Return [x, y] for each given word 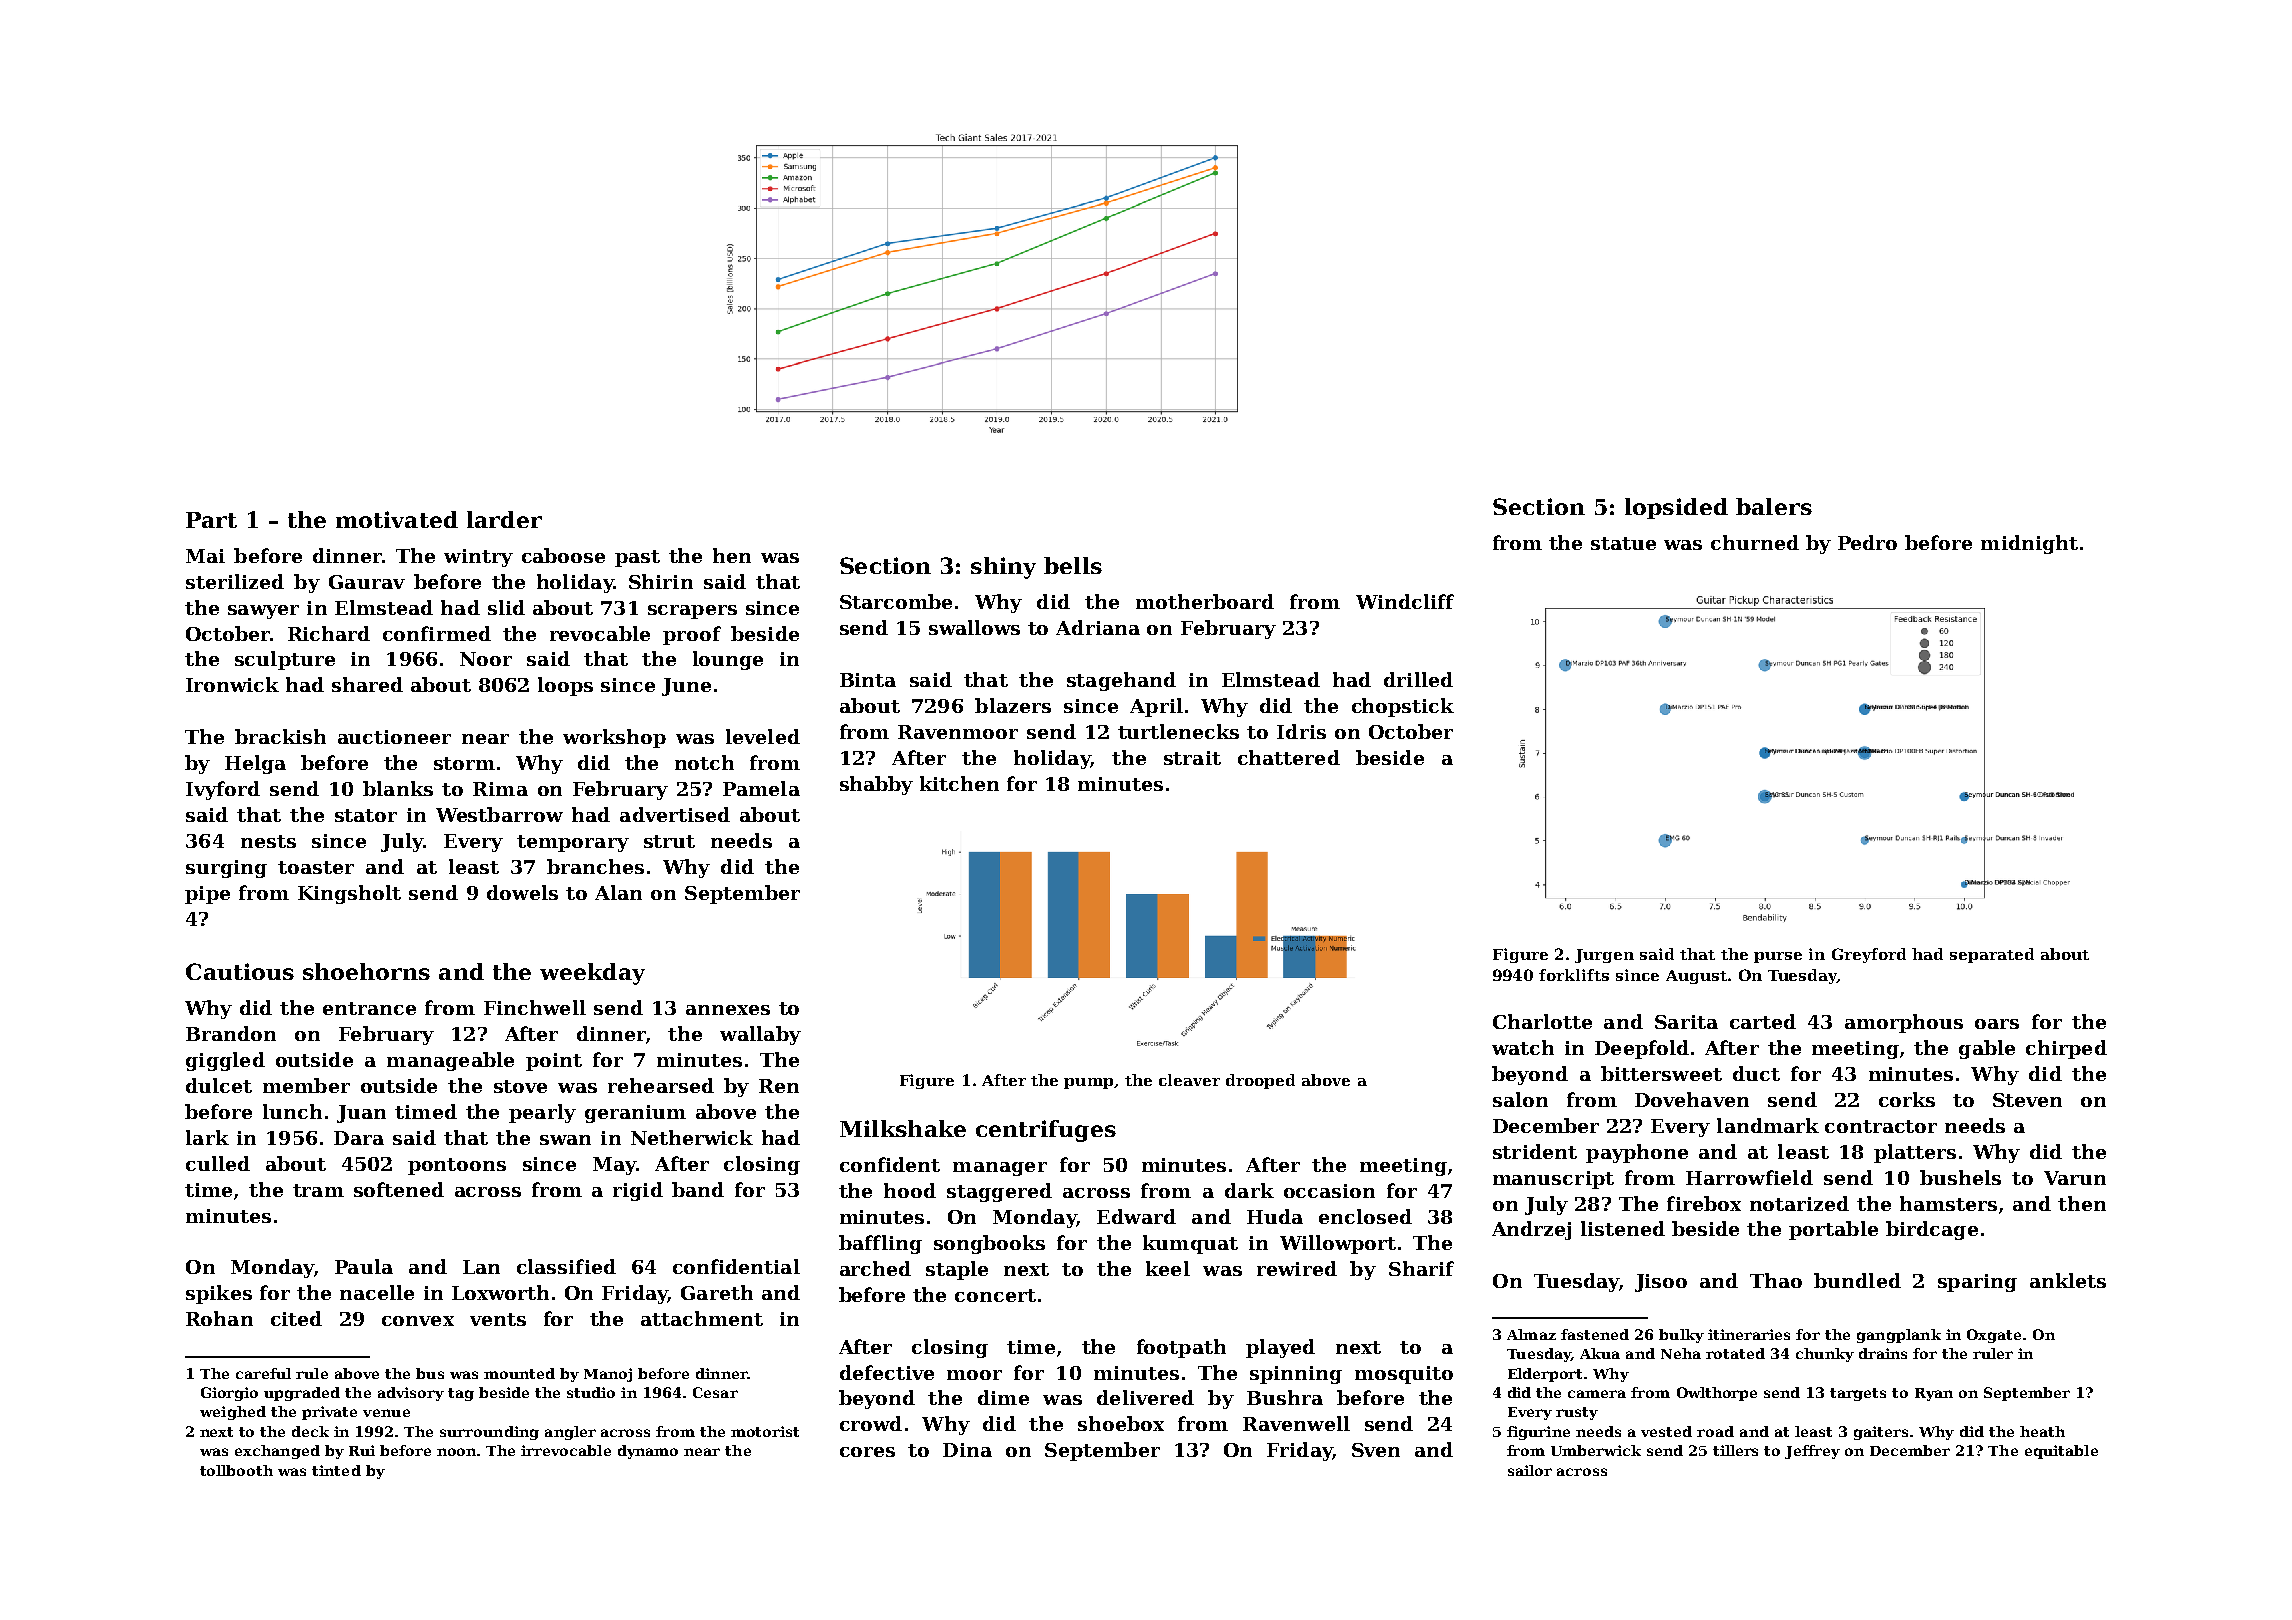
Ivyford [223, 790]
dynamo [648, 1452]
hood [910, 1190]
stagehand [1121, 681]
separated [1992, 955]
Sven [1376, 1450]
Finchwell [535, 1007]
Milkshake [903, 1128]
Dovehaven [1692, 1099]
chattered [1289, 757]
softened [399, 1189]
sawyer [263, 612]
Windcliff [1405, 601]
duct [1756, 1073]
